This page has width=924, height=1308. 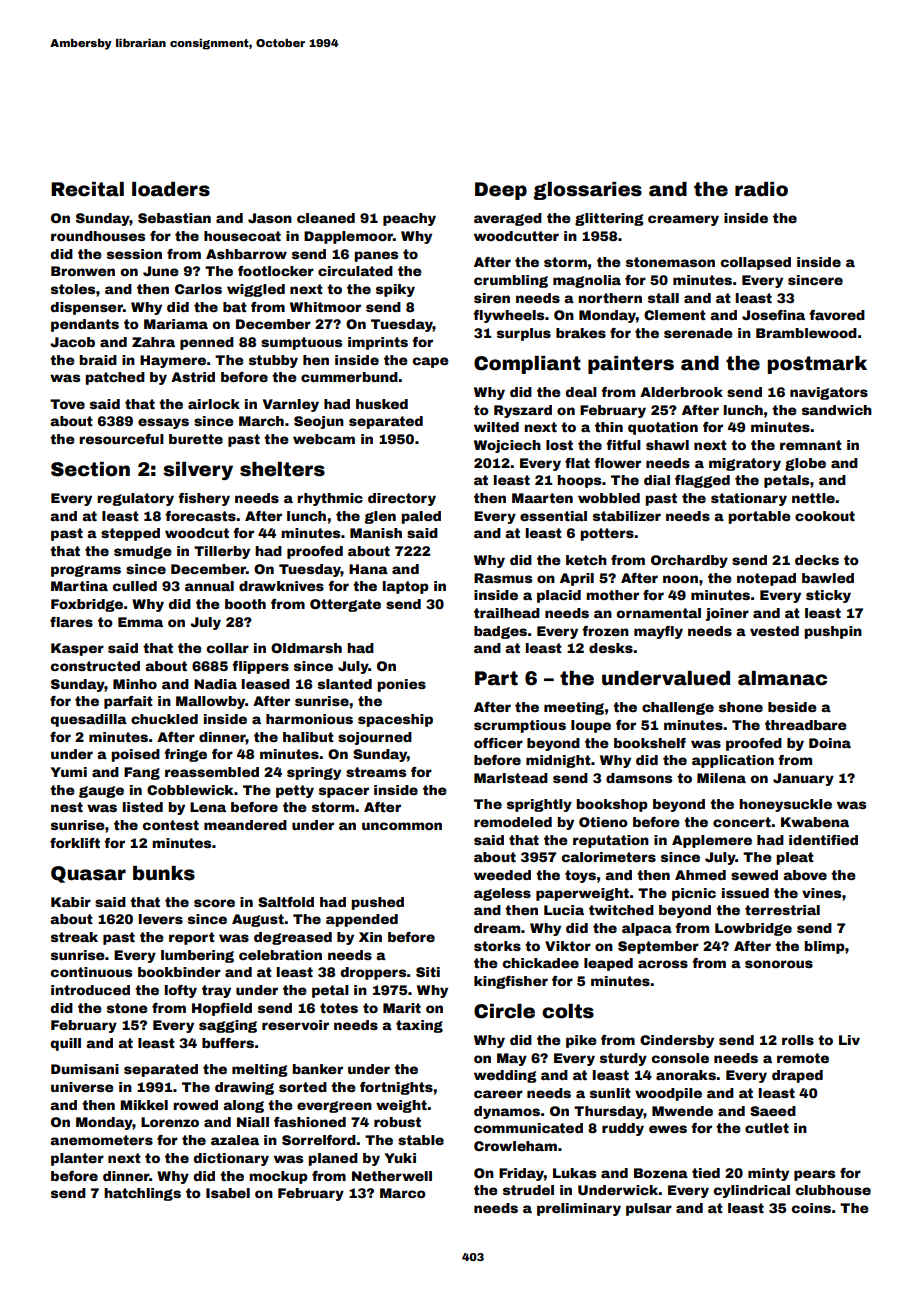 I want to click on Marco, so click(x=403, y=1193).
